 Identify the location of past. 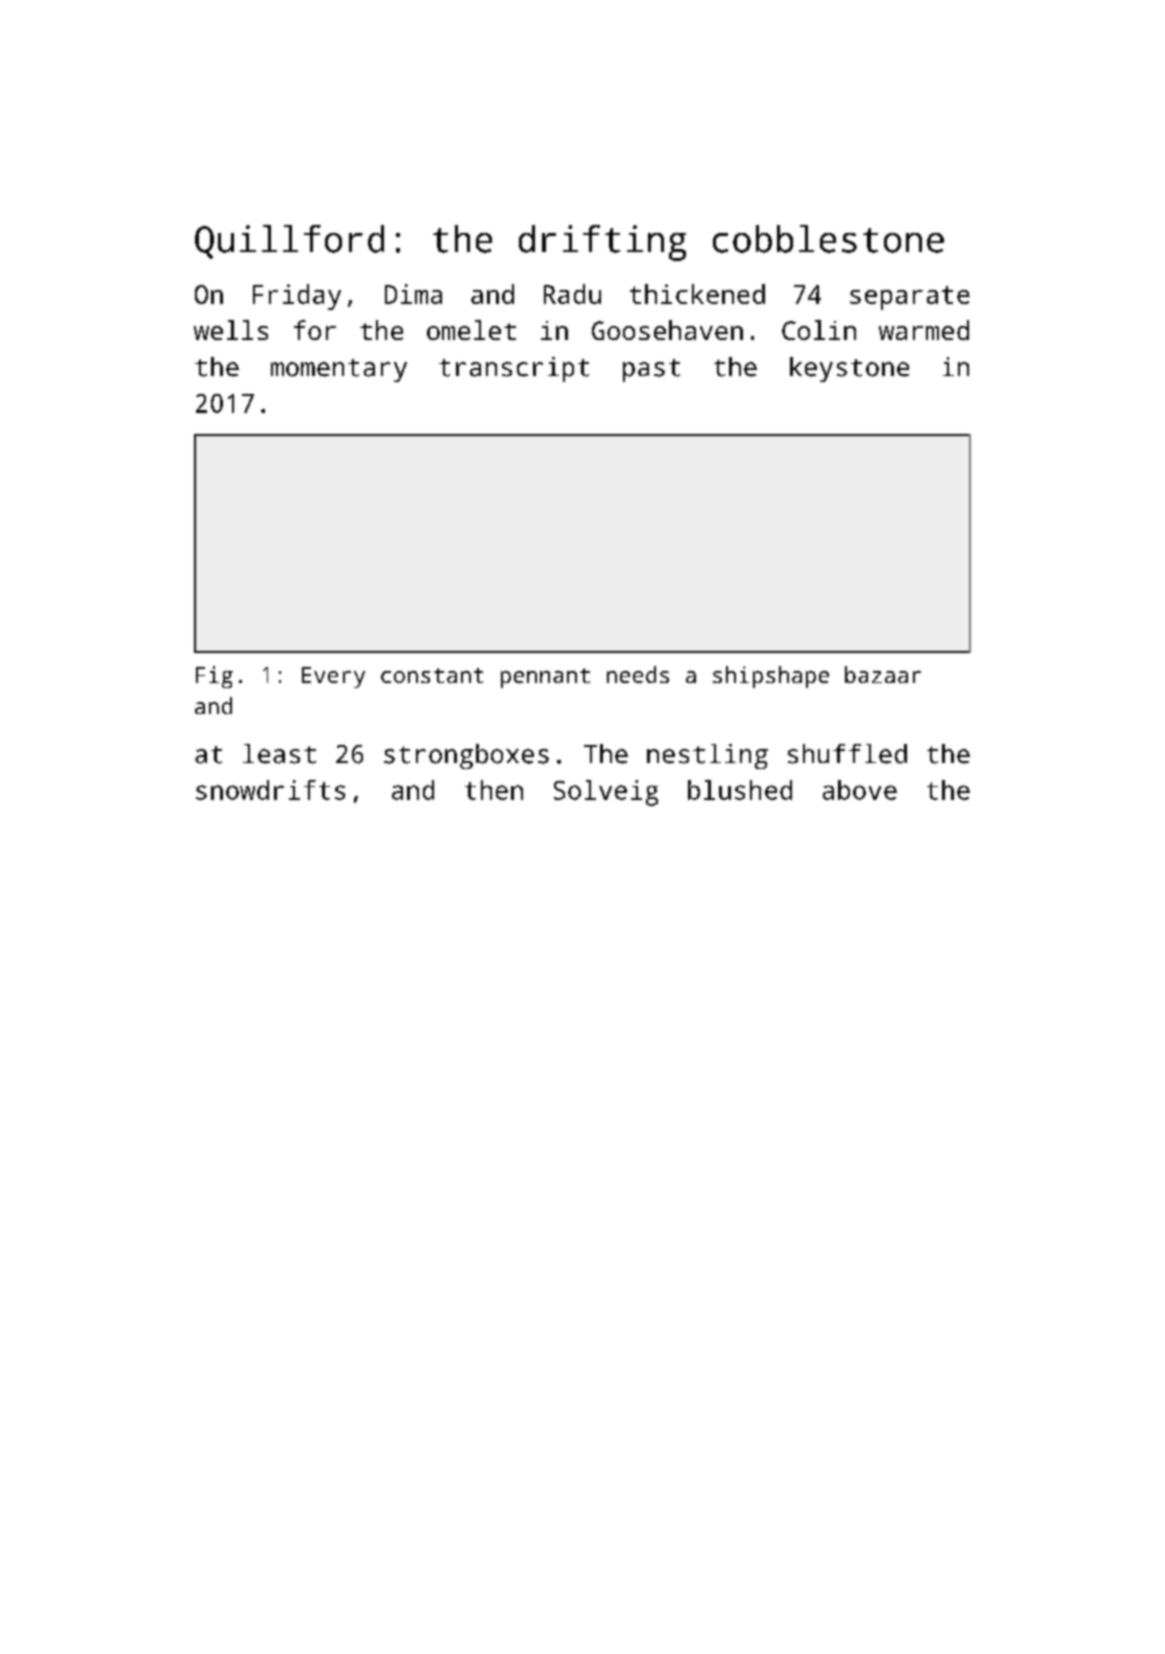
(651, 370).
